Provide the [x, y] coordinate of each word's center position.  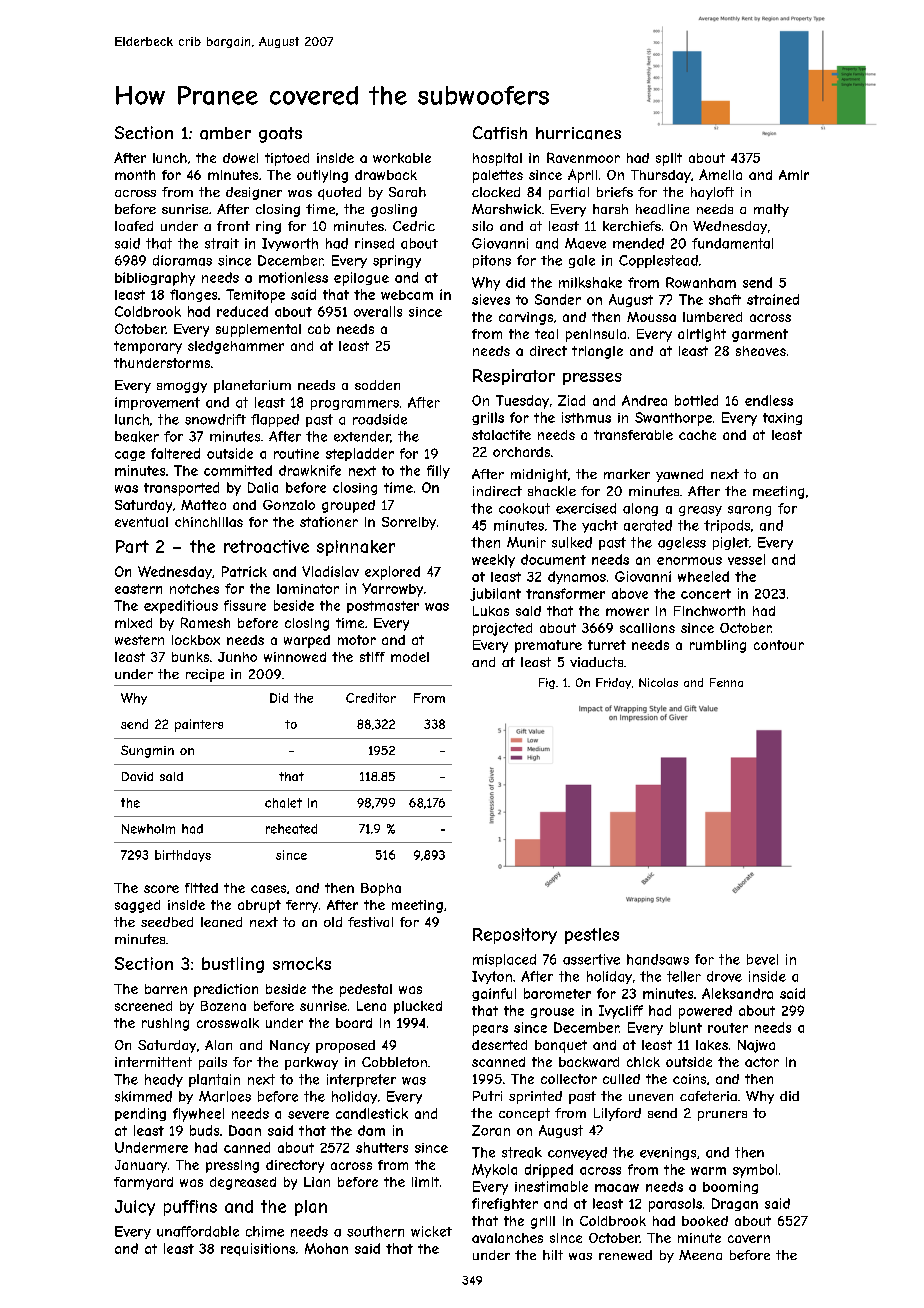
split [669, 159]
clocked [496, 192]
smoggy [182, 387]
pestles [592, 936]
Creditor [371, 698]
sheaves [761, 351]
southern [375, 1231]
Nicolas [658, 682]
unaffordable [198, 1231]
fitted [201, 888]
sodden [377, 385]
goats [280, 135]
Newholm [148, 829]
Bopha [381, 889]
